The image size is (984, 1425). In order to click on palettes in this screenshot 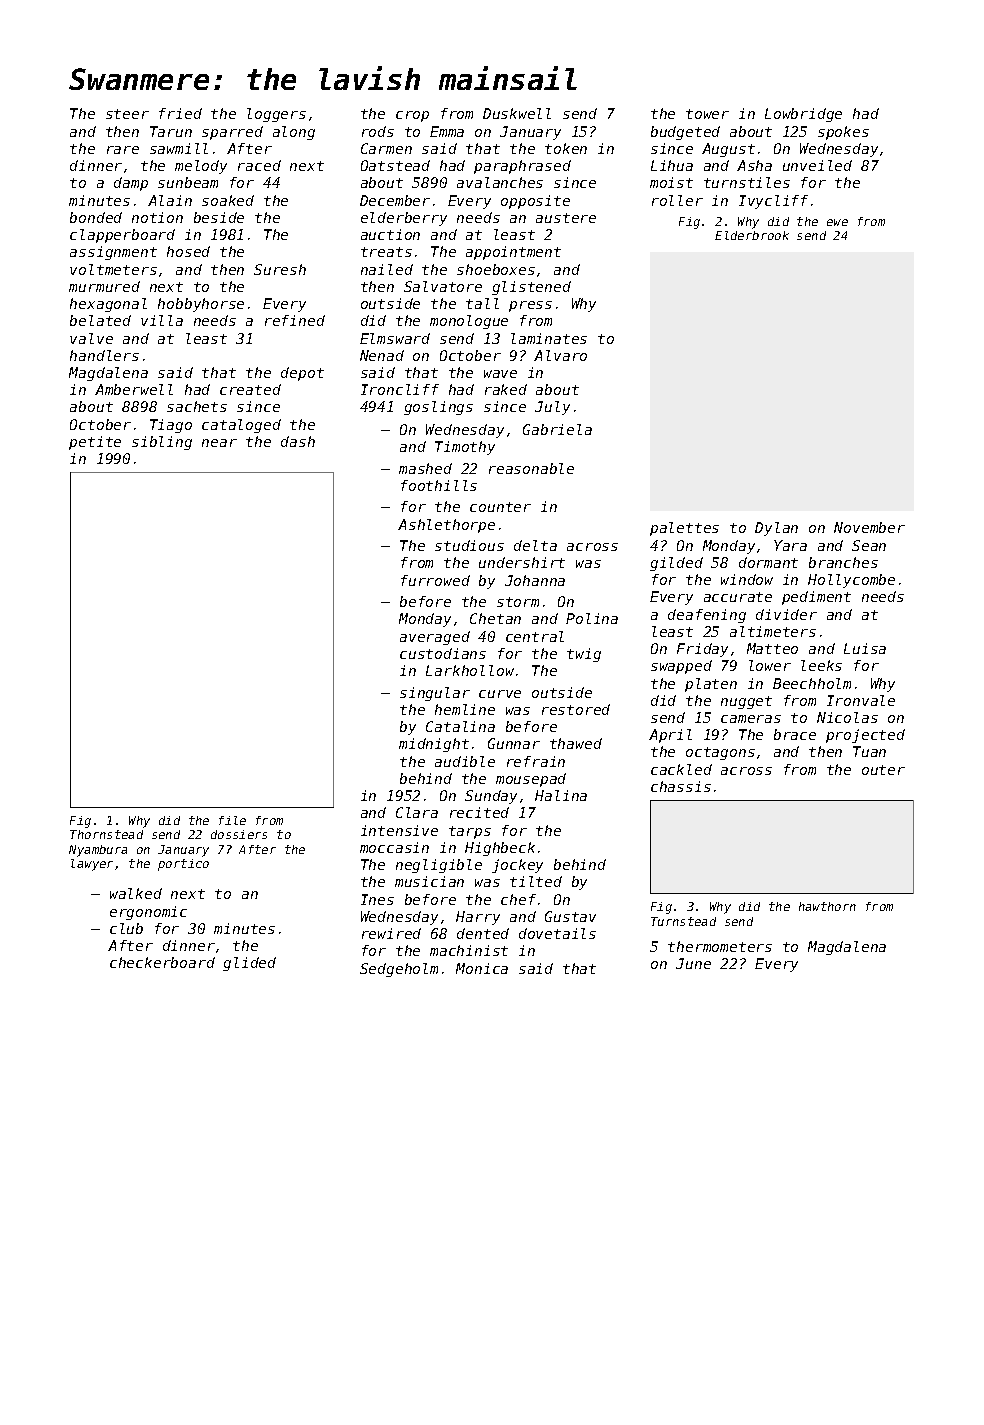, I will do `click(684, 529)`.
